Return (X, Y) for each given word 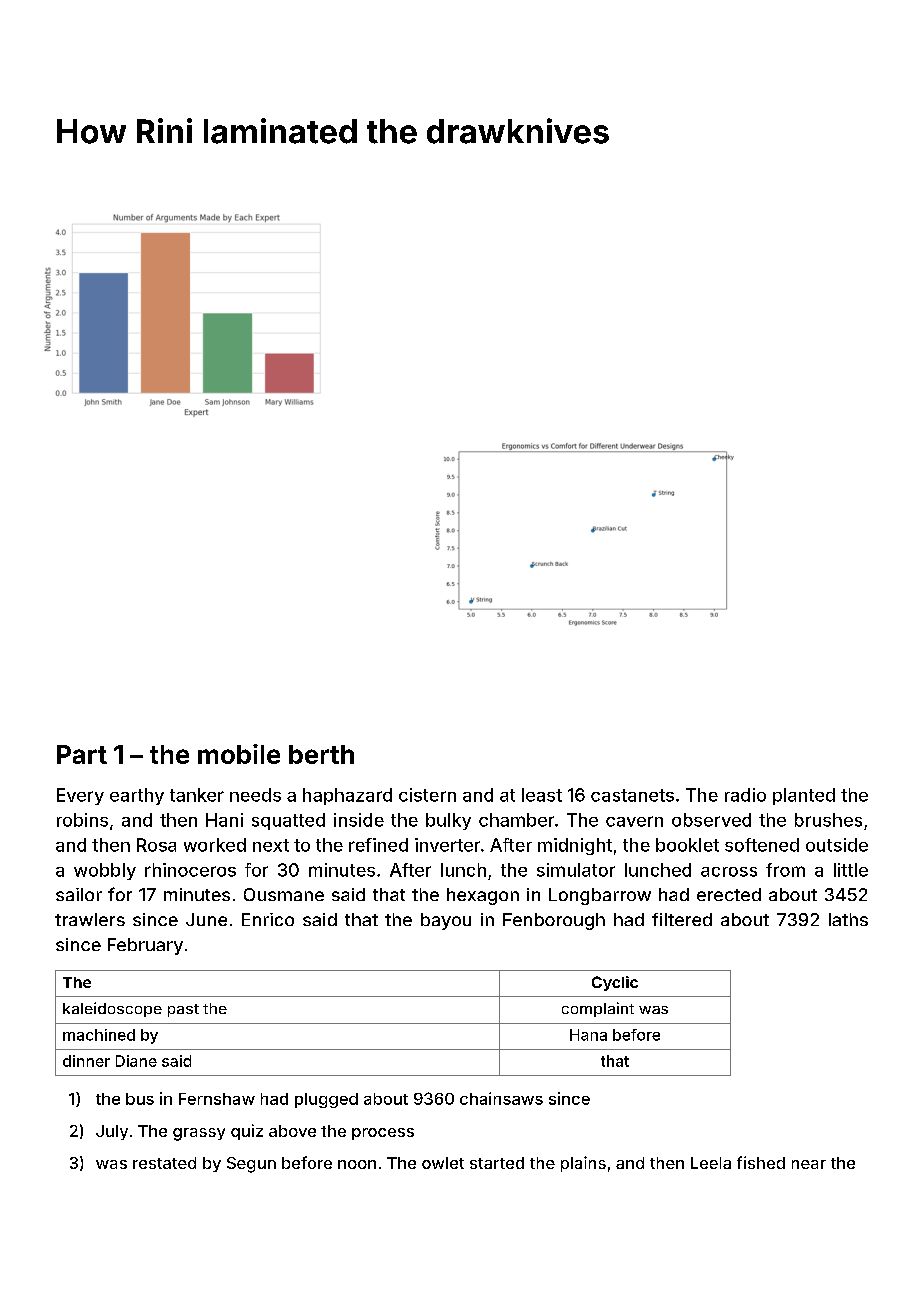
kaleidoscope (112, 1009)
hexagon (483, 896)
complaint (598, 1009)
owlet (443, 1163)
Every (80, 796)
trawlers (90, 919)
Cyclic (615, 983)
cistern (427, 795)
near (809, 1164)
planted (804, 796)
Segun (251, 1165)
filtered (682, 919)
